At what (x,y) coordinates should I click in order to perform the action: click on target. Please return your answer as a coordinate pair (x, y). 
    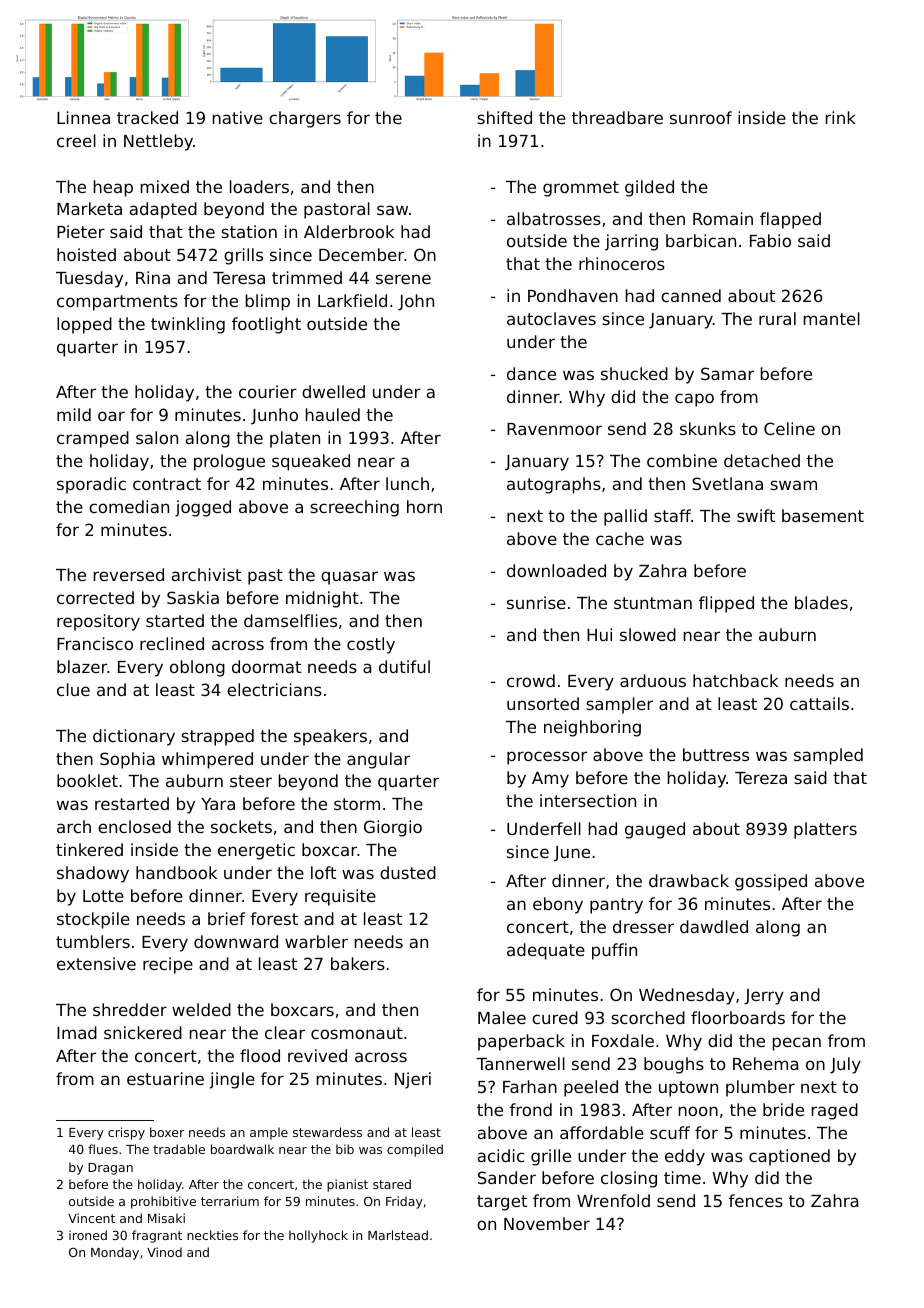
    Looking at the image, I should click on (502, 1203).
